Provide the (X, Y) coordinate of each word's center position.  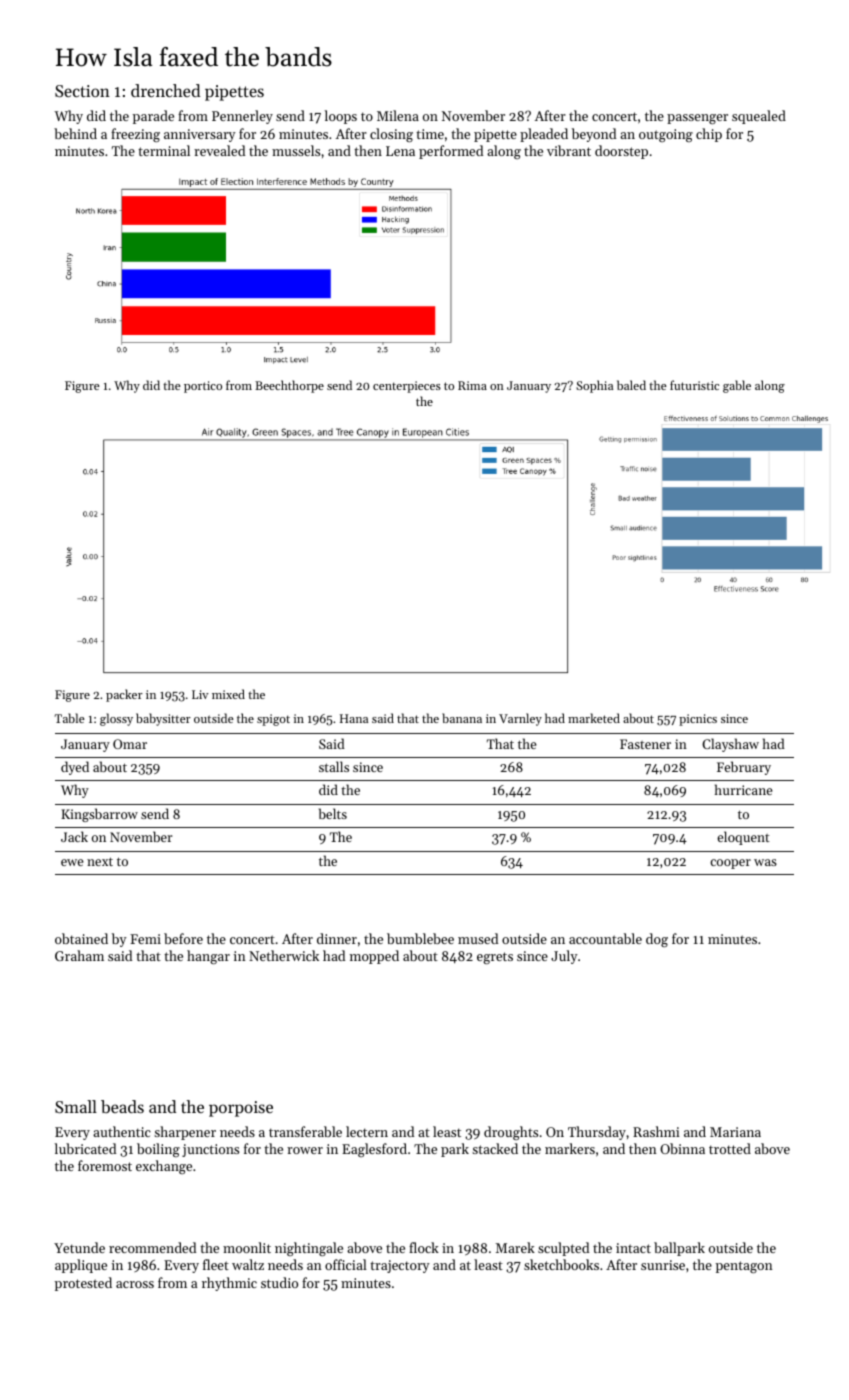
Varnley (520, 719)
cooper (730, 864)
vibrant (569, 150)
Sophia (594, 386)
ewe (72, 862)
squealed (759, 117)
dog (657, 940)
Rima (472, 385)
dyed (75, 768)
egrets (495, 958)
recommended (152, 1247)
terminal (164, 150)
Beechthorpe (289, 386)
